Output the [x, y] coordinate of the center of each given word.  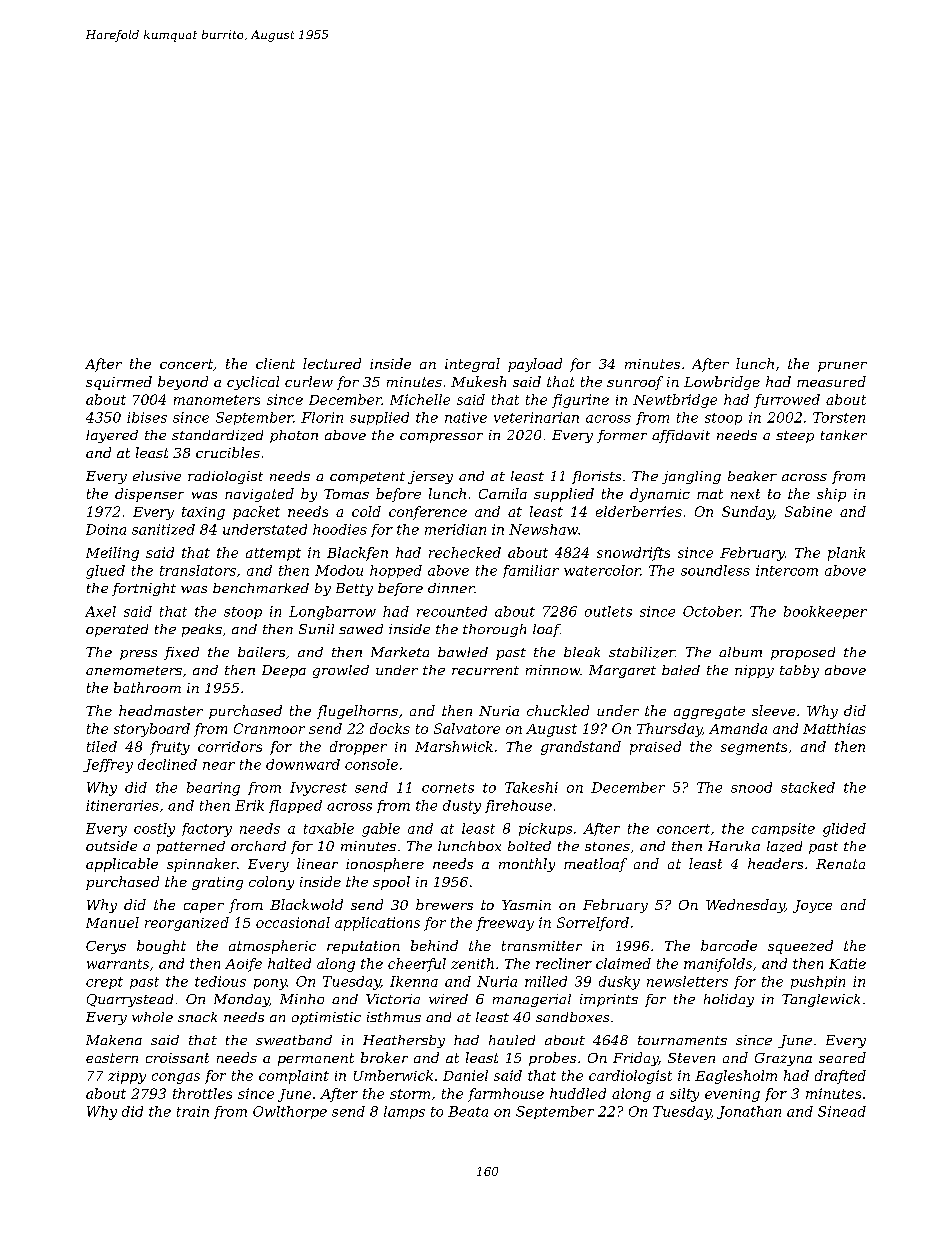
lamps [404, 1112]
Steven [691, 1058]
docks [390, 728]
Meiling [112, 554]
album [740, 652]
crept [104, 983]
